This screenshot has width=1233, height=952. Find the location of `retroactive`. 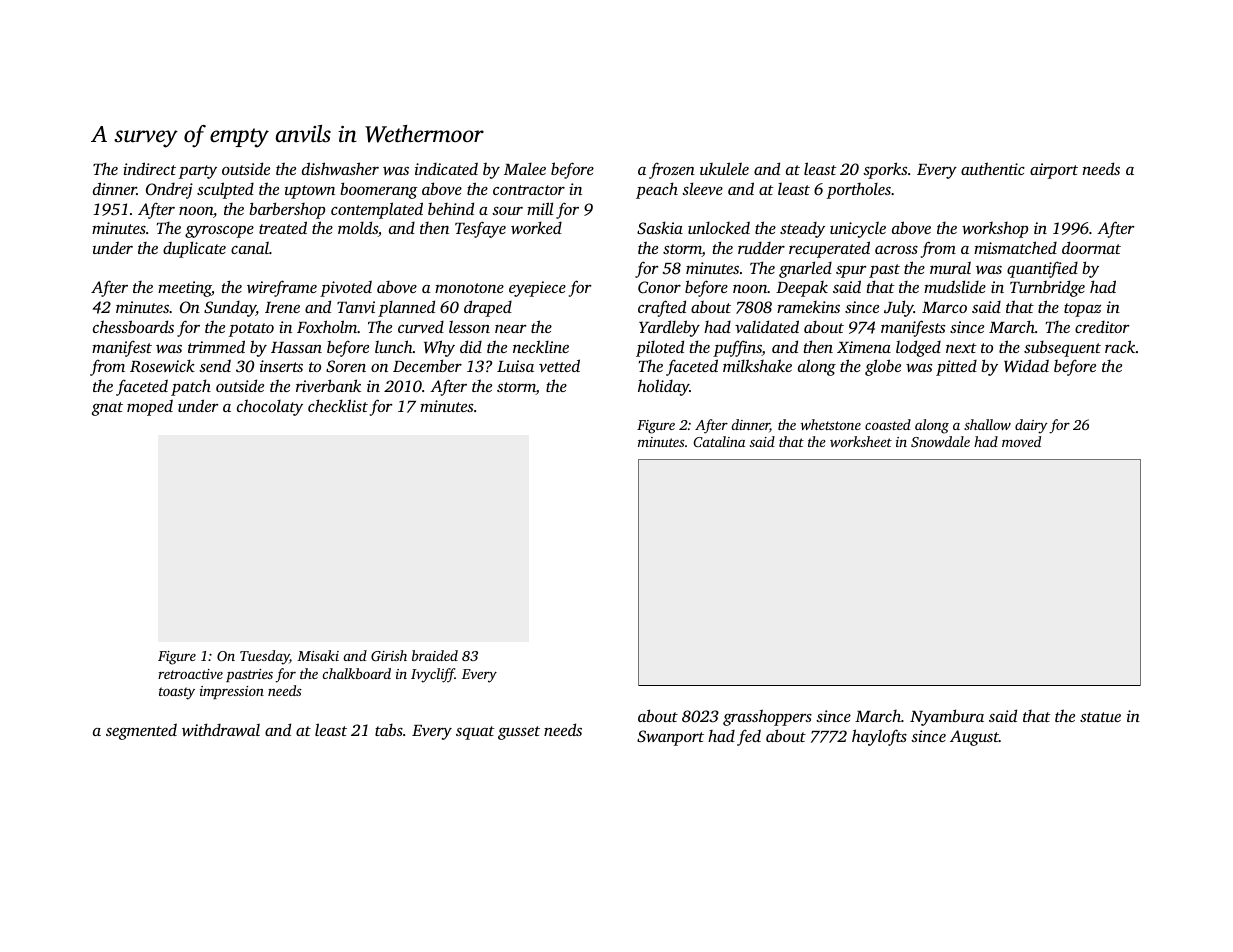

retroactive is located at coordinates (190, 674).
